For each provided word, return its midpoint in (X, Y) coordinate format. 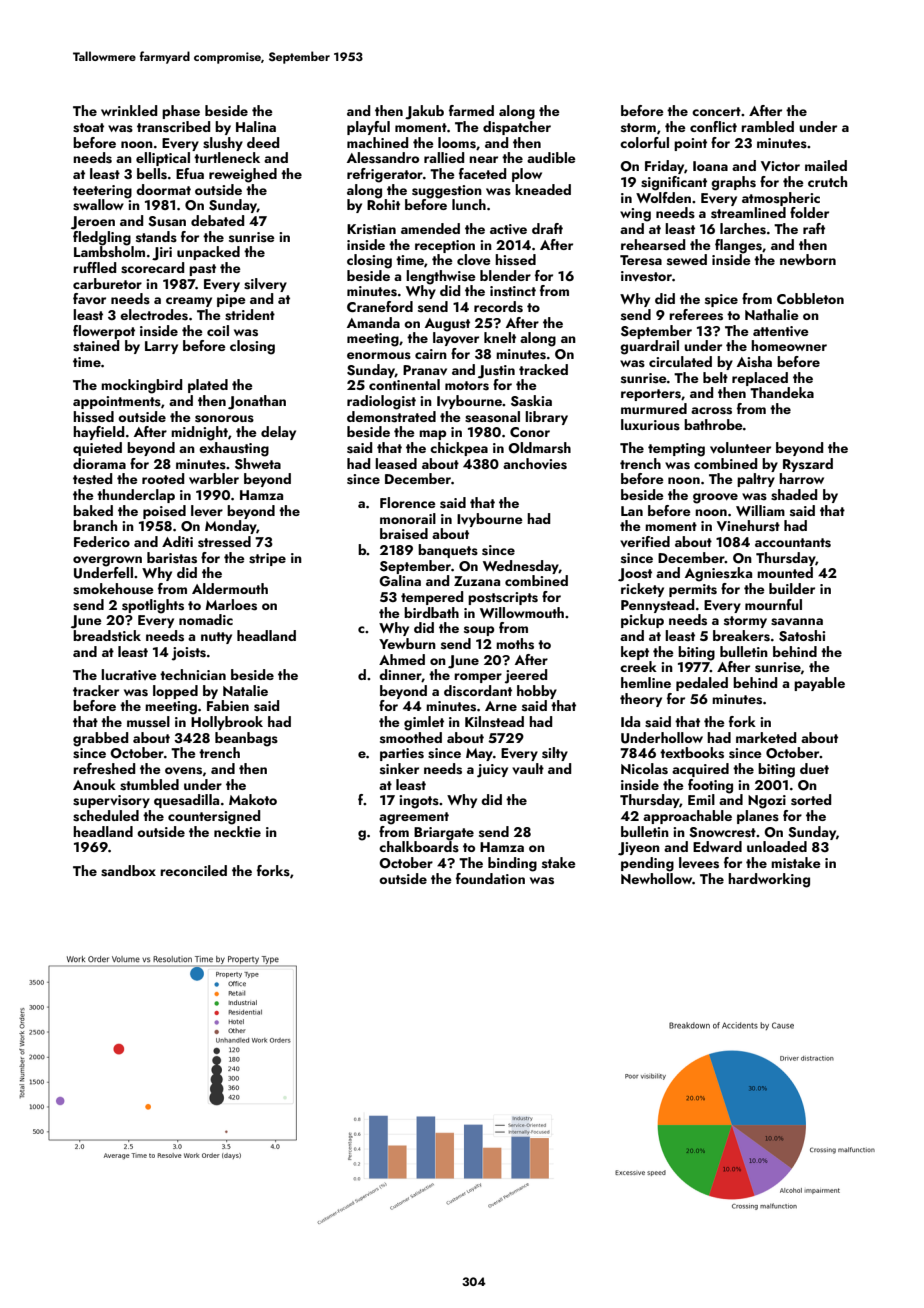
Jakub (424, 112)
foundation (490, 878)
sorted (811, 800)
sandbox (128, 871)
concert (716, 111)
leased (396, 464)
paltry (756, 480)
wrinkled (129, 110)
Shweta (258, 464)
